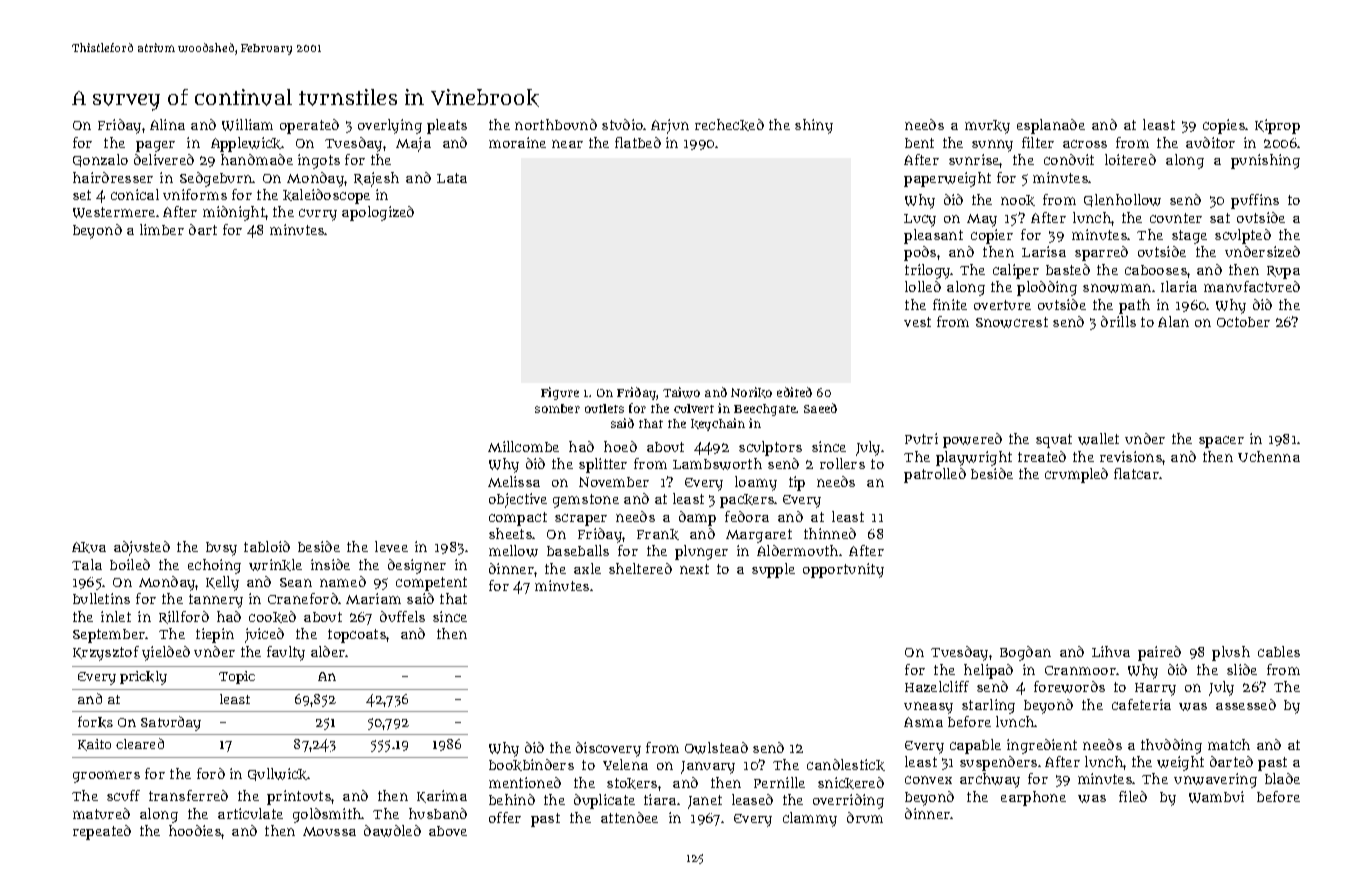  Describe the element at coordinates (927, 271) in the screenshot. I see `trilogy` at that location.
